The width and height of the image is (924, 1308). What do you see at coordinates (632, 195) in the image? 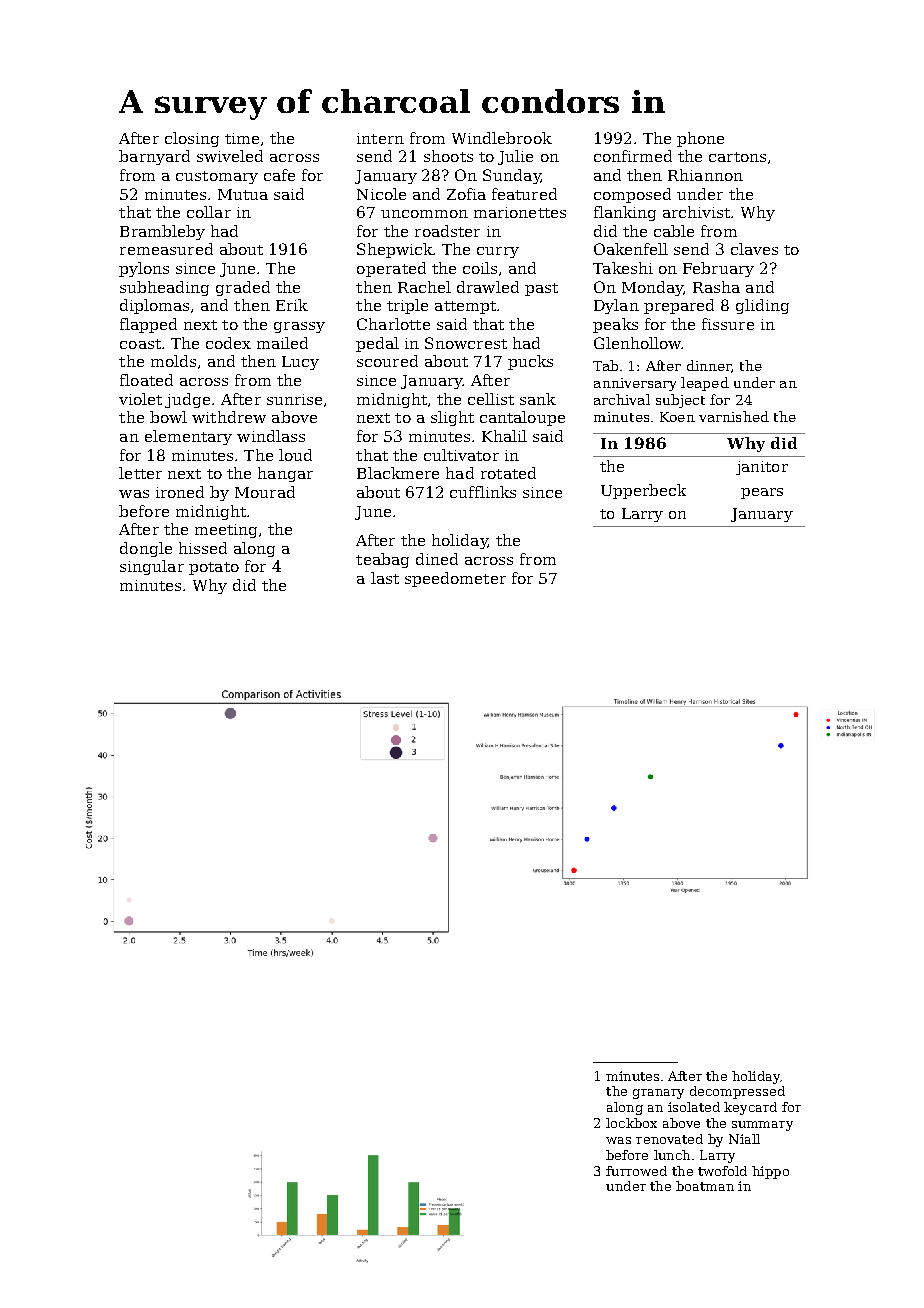
I see `composed` at bounding box center [632, 195].
